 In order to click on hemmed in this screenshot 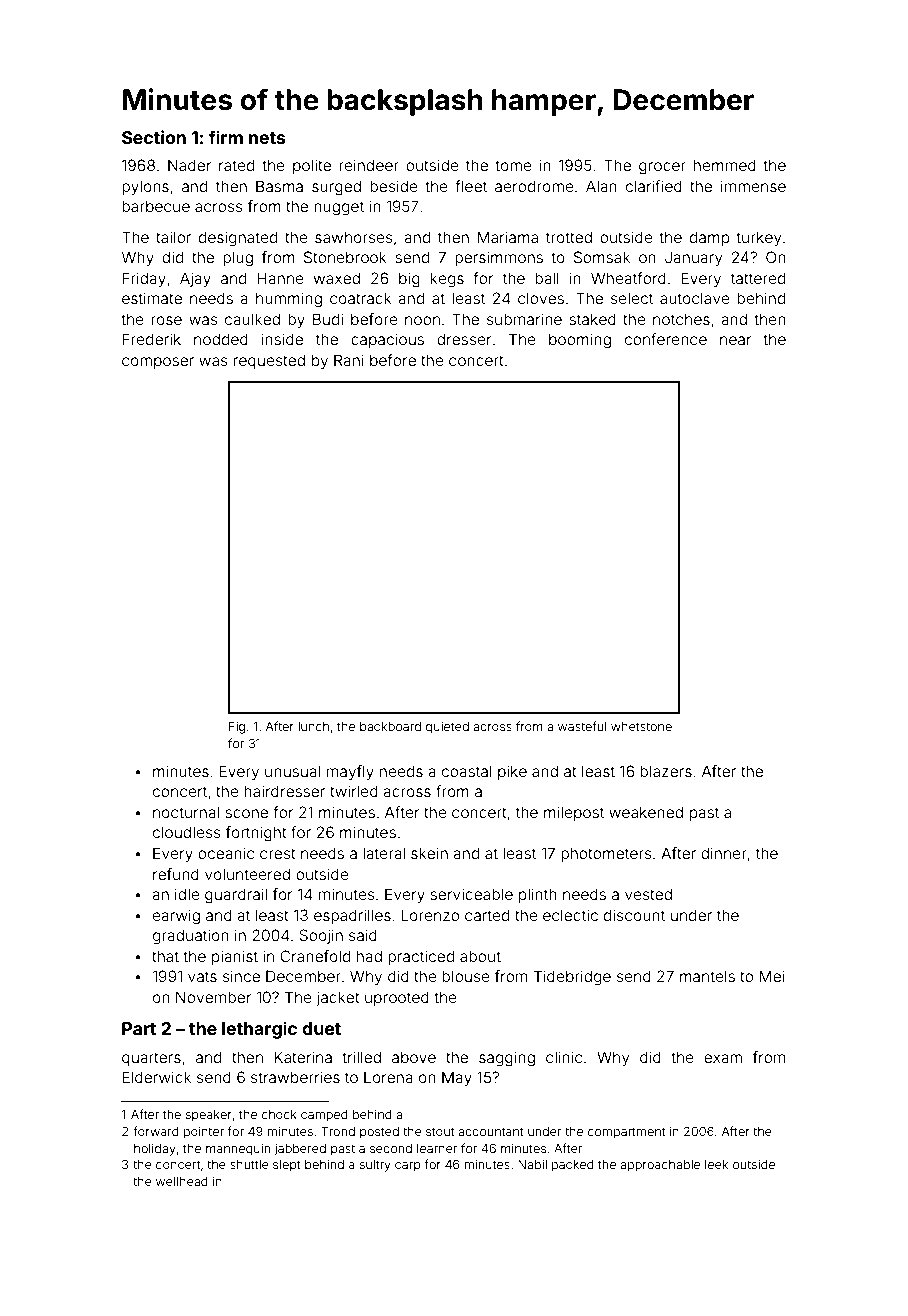, I will do `click(725, 165)`.
